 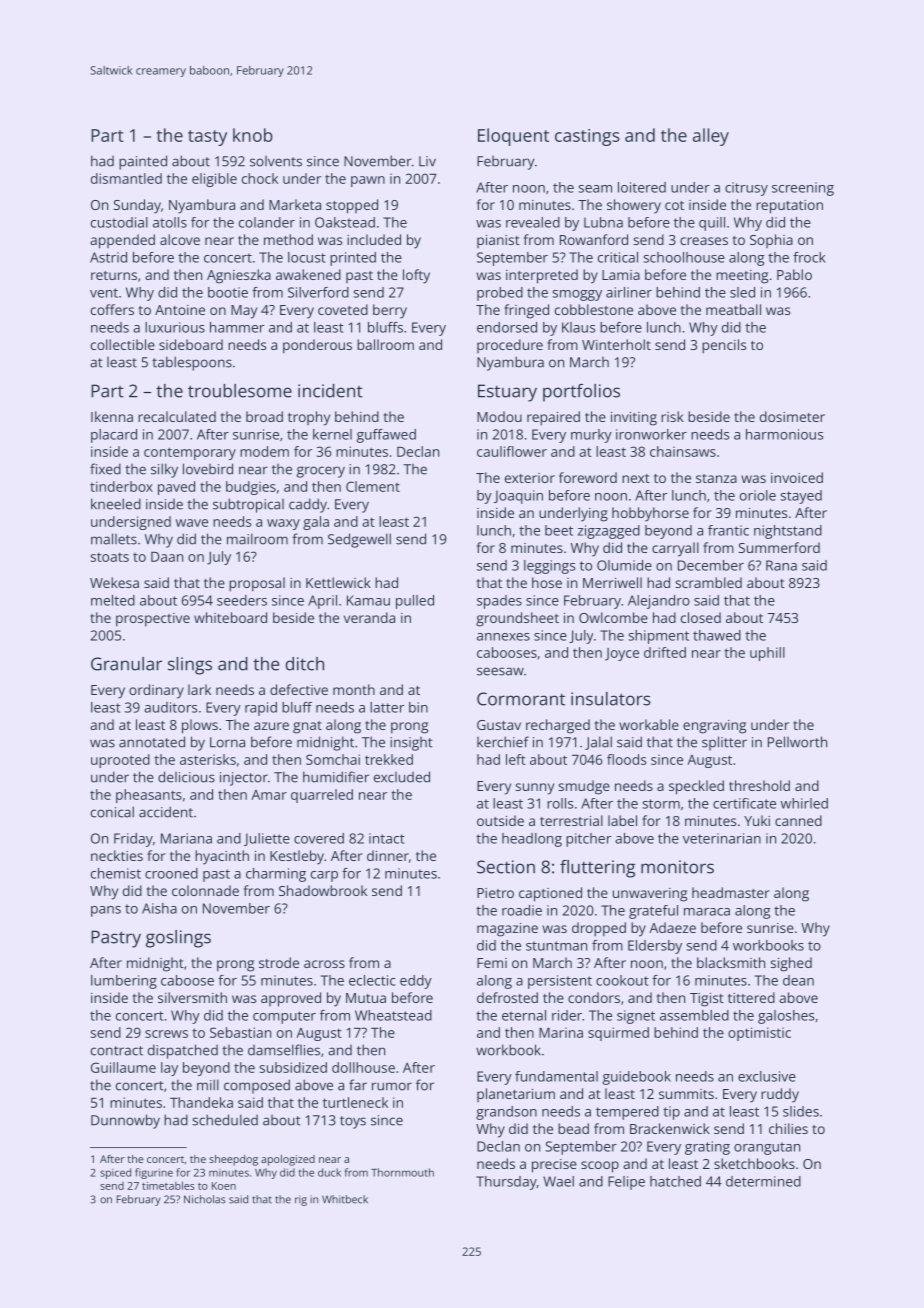 I want to click on Liv, so click(x=427, y=161).
